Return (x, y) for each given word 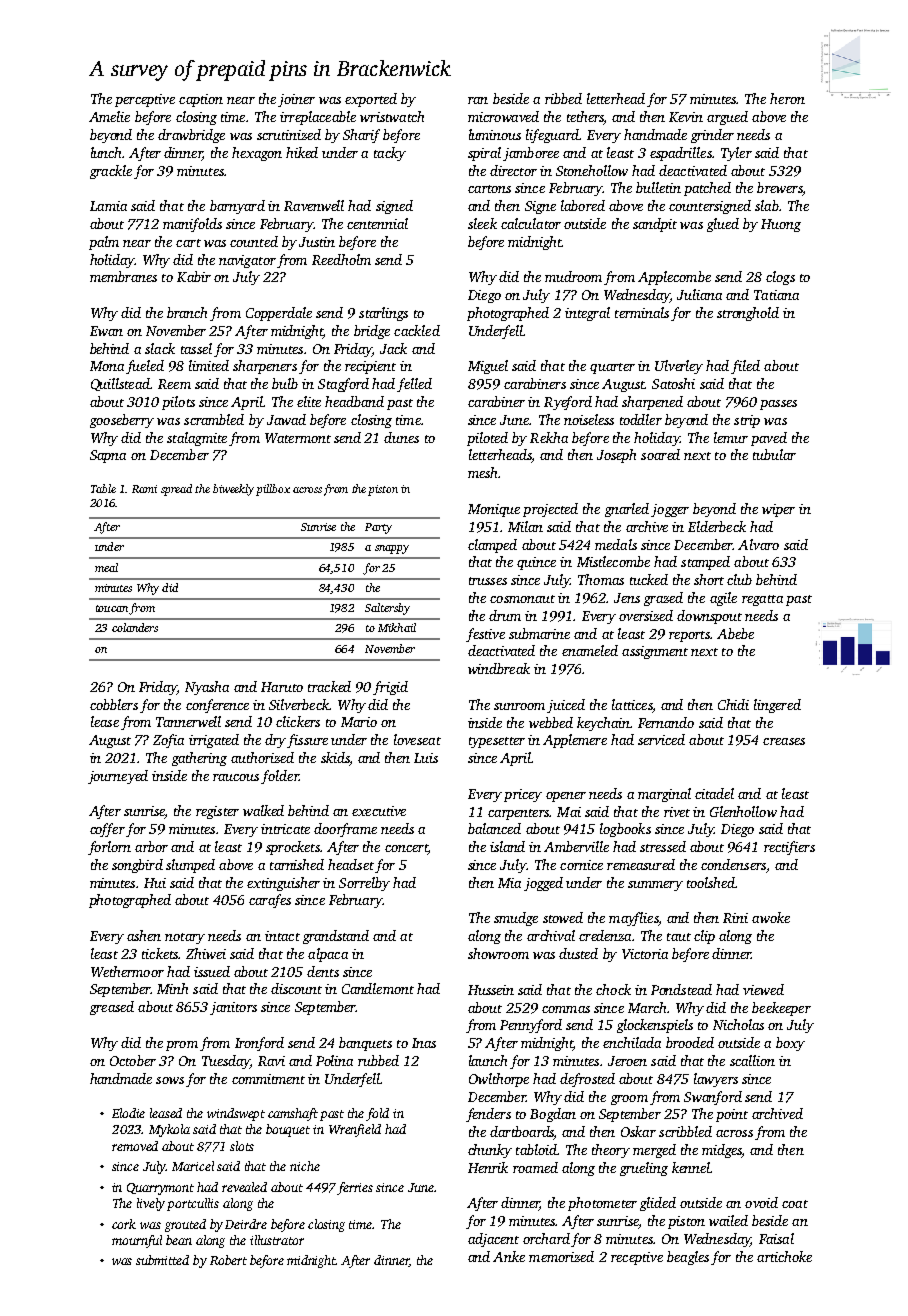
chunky (490, 1151)
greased (112, 1008)
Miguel (488, 367)
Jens (627, 598)
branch (187, 312)
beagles (688, 1258)
